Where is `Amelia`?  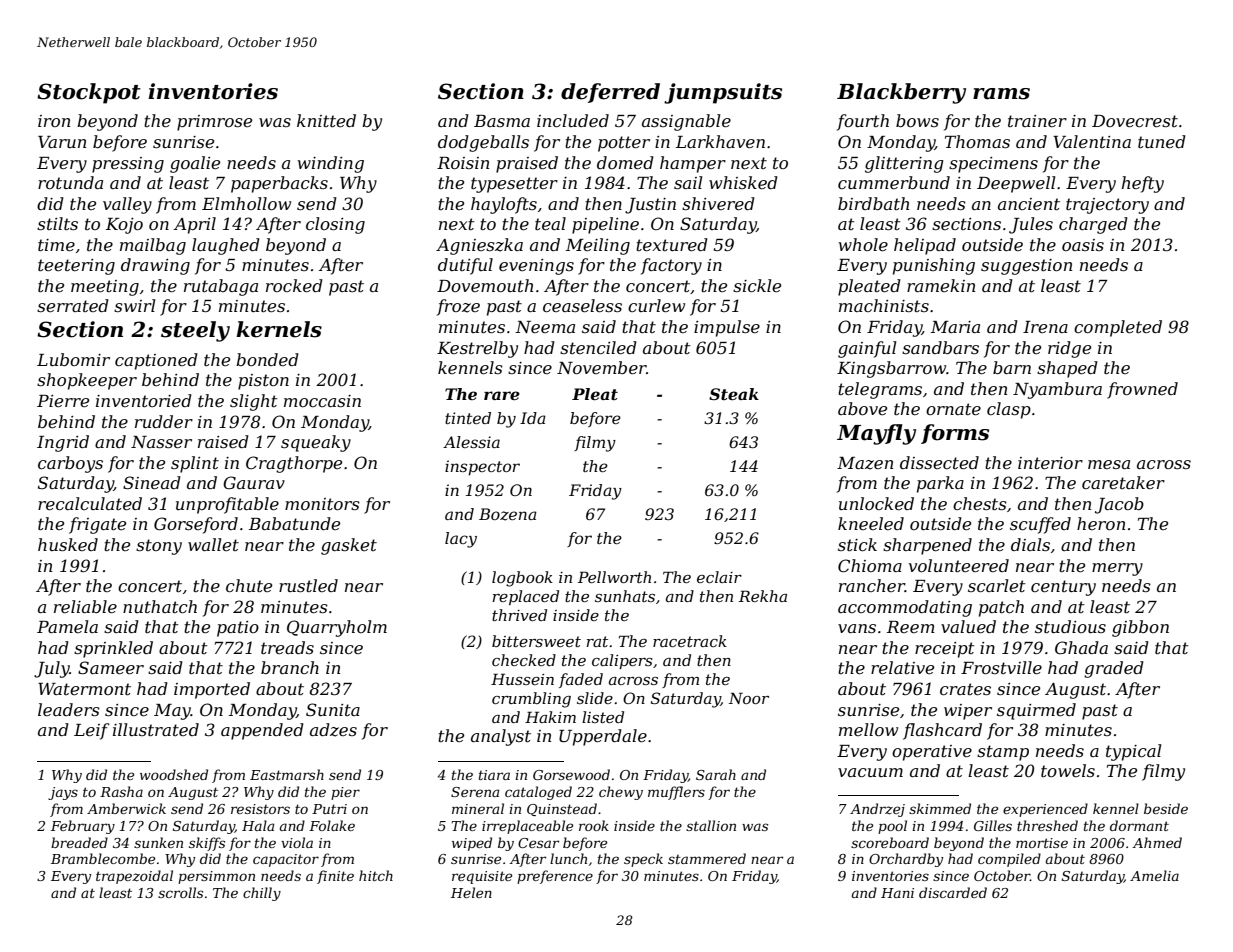
Amelia is located at coordinates (1154, 875).
